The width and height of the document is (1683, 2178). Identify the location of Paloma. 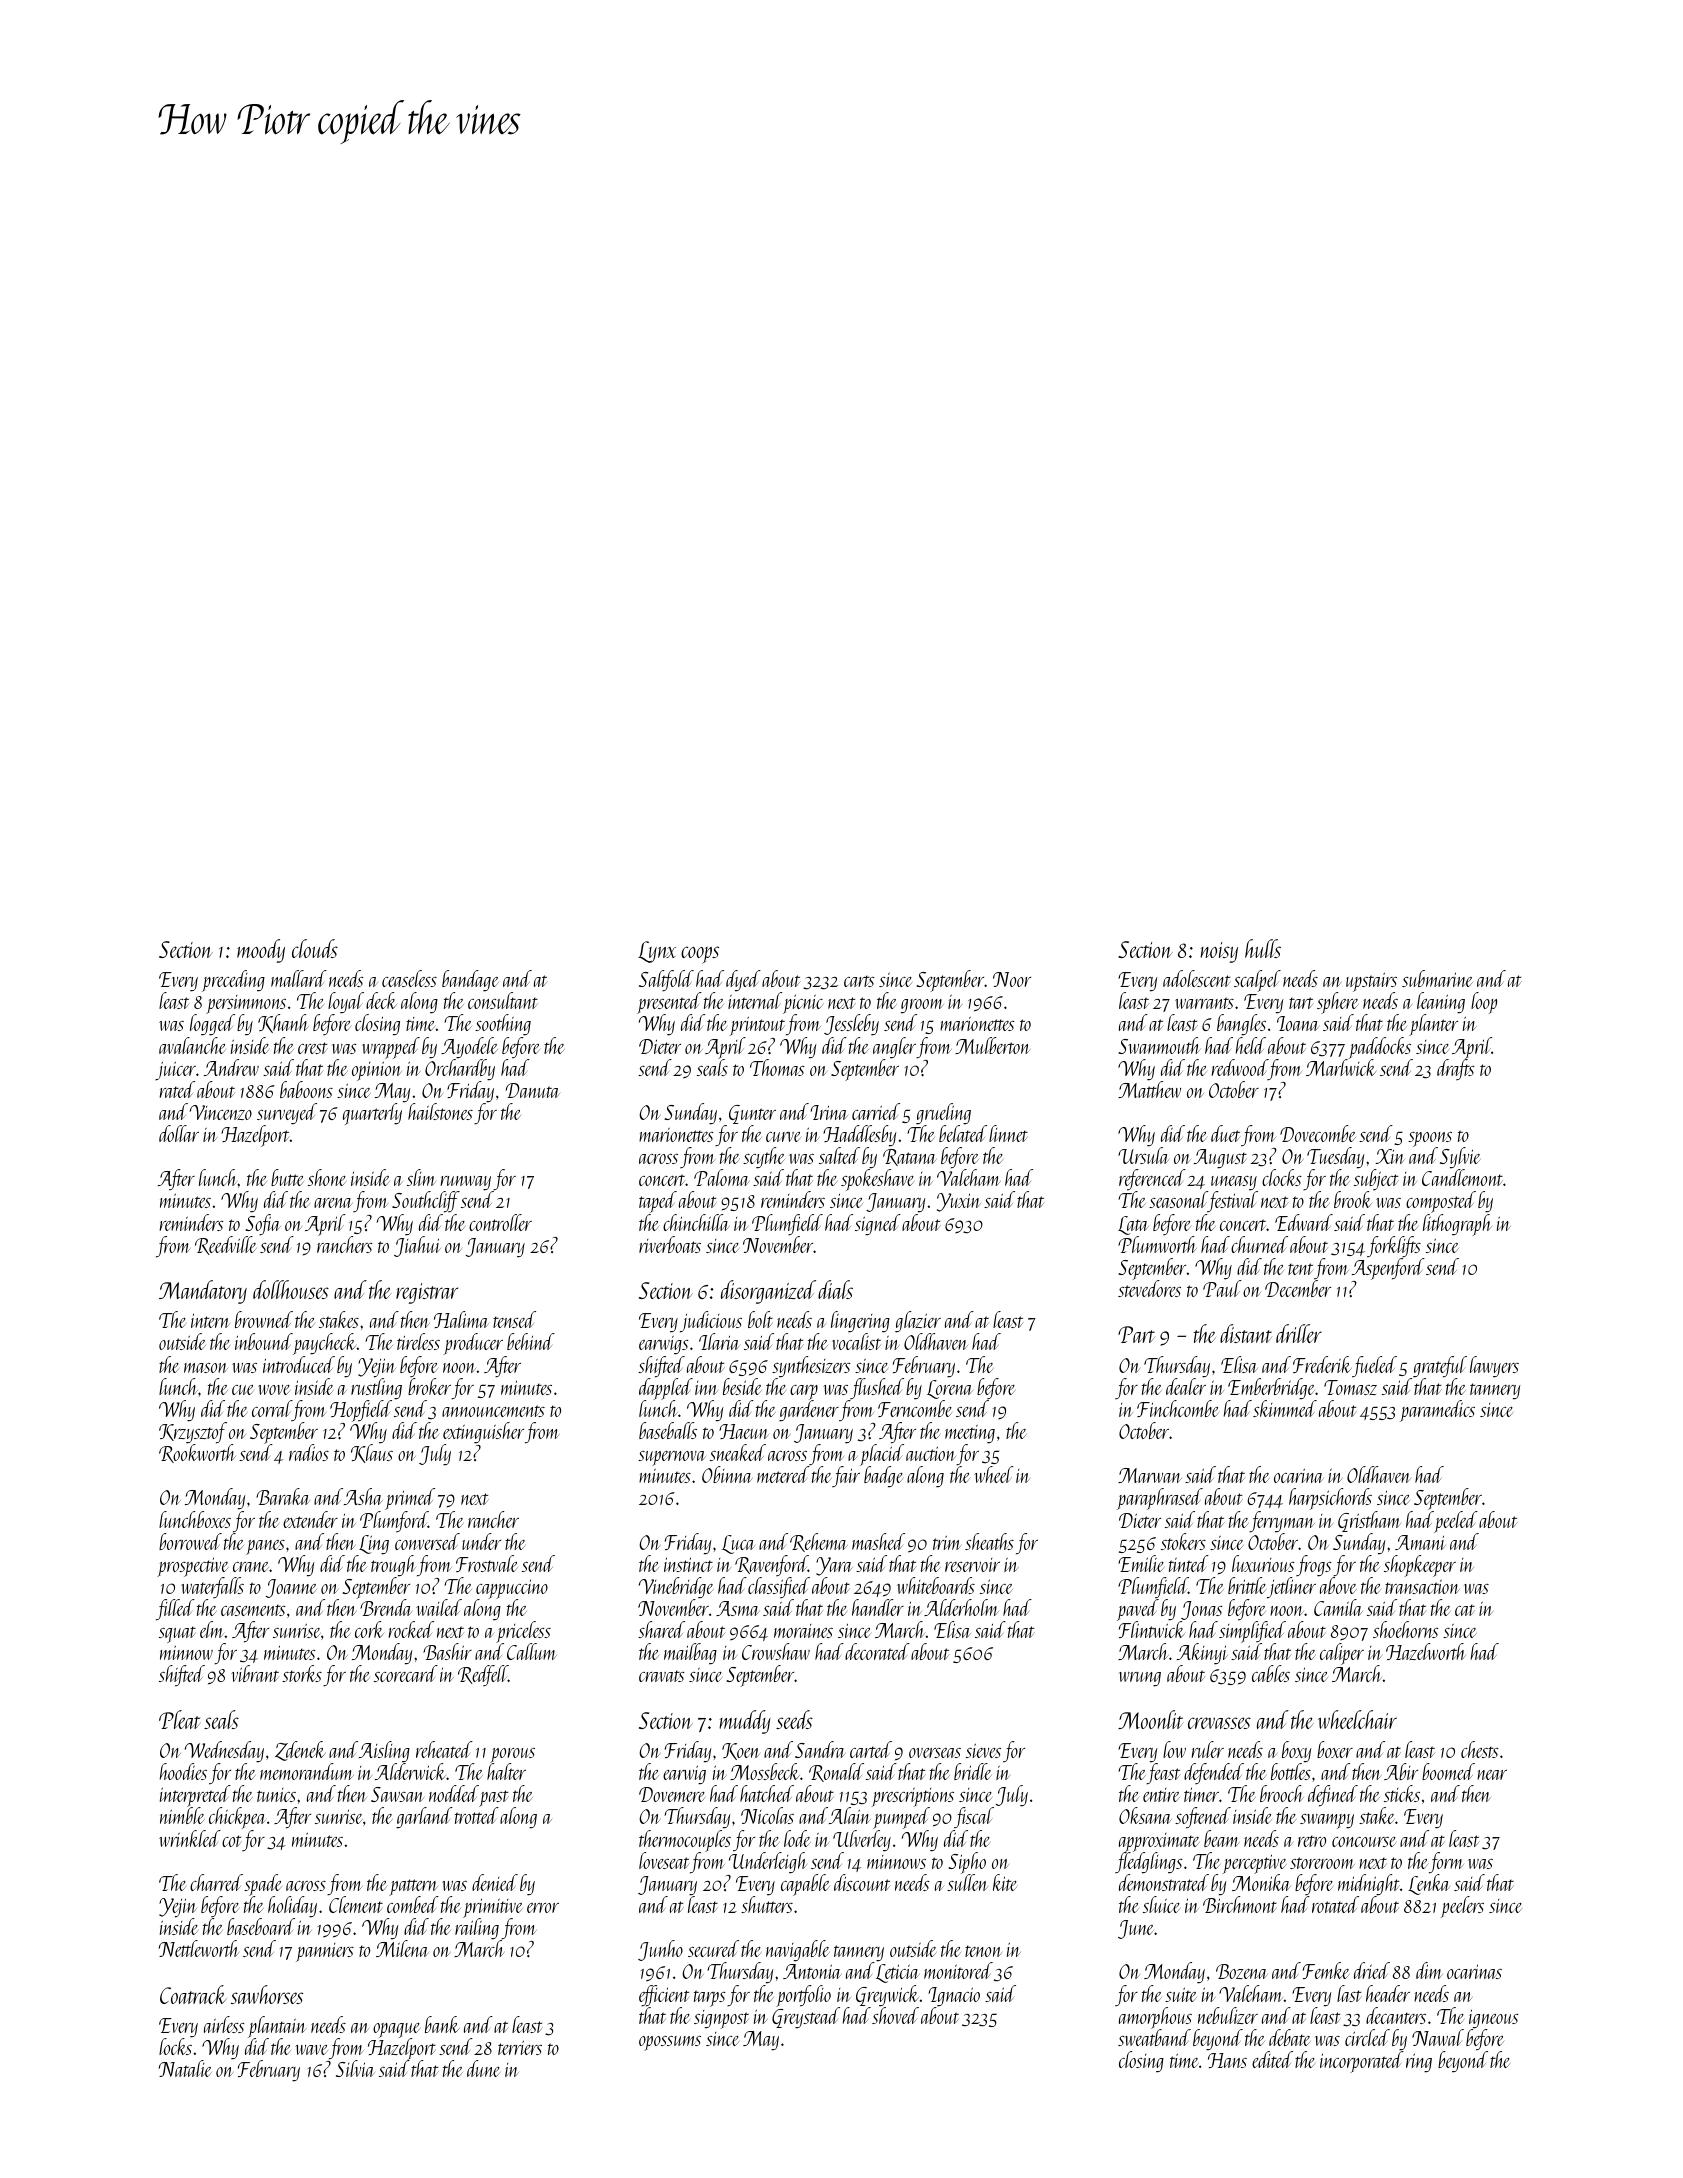
(721, 1177).
